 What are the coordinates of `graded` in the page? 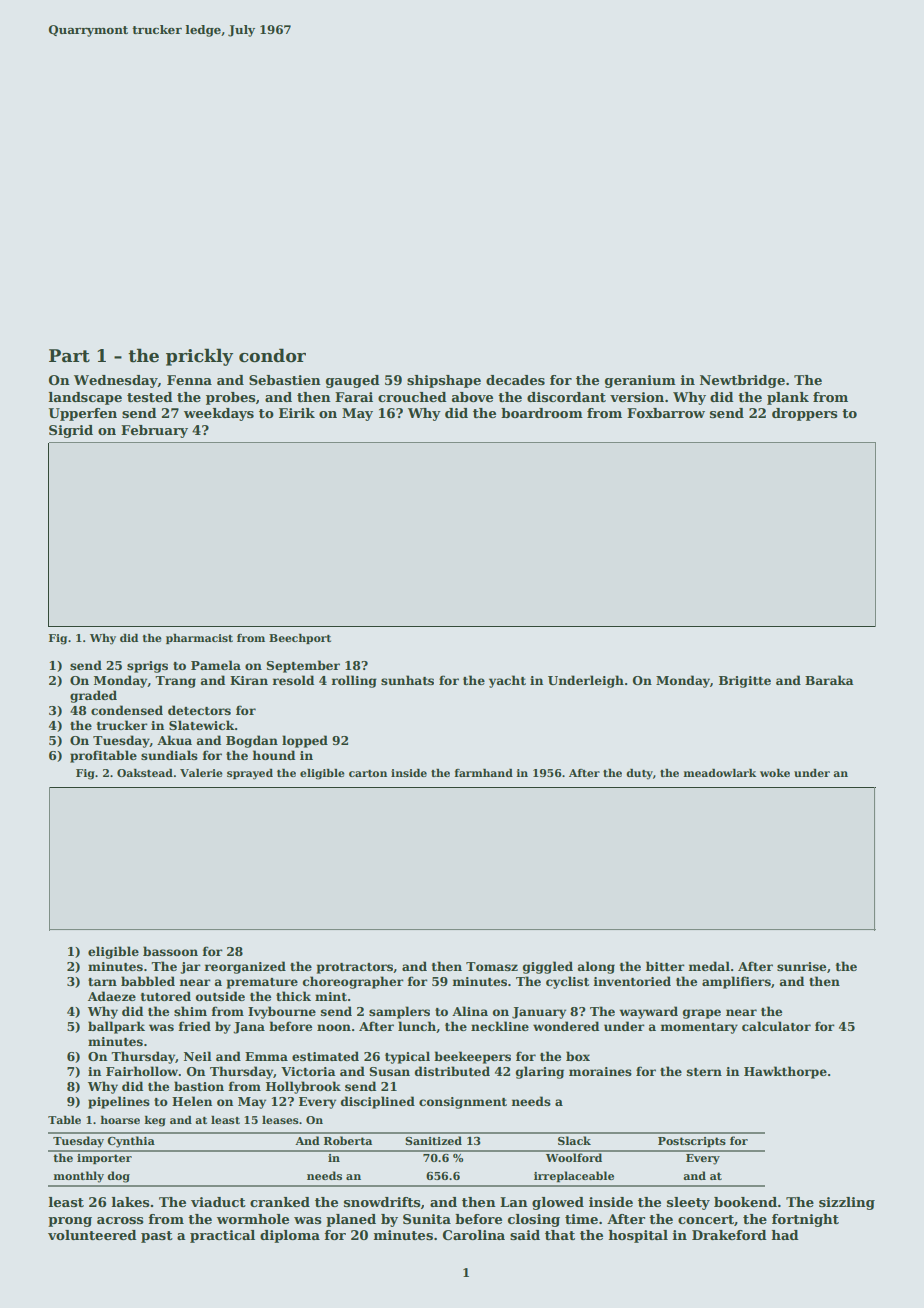 It's located at (93, 696).
